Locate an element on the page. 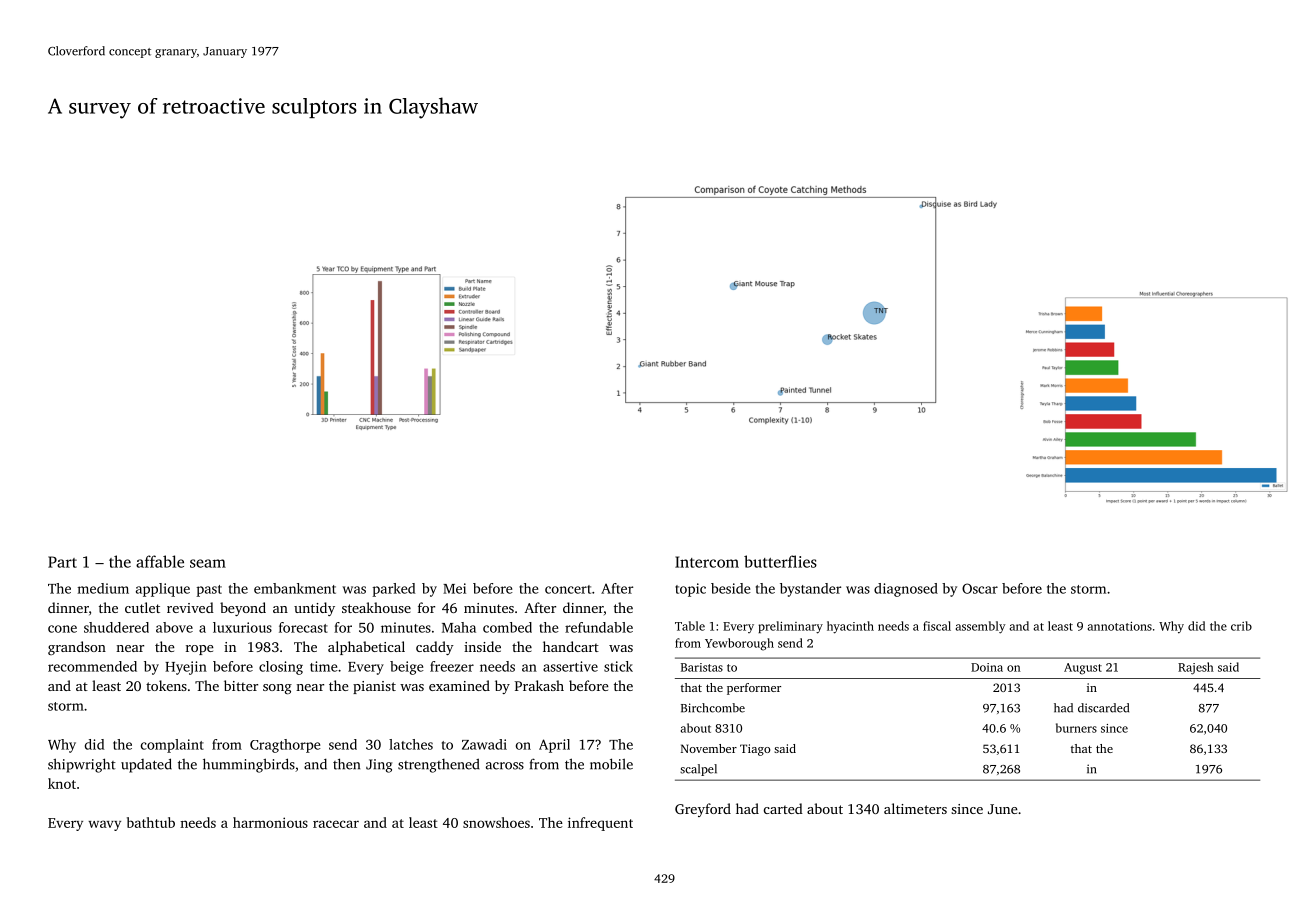 This document has width=1308, height=924. Hyejin is located at coordinates (186, 668).
